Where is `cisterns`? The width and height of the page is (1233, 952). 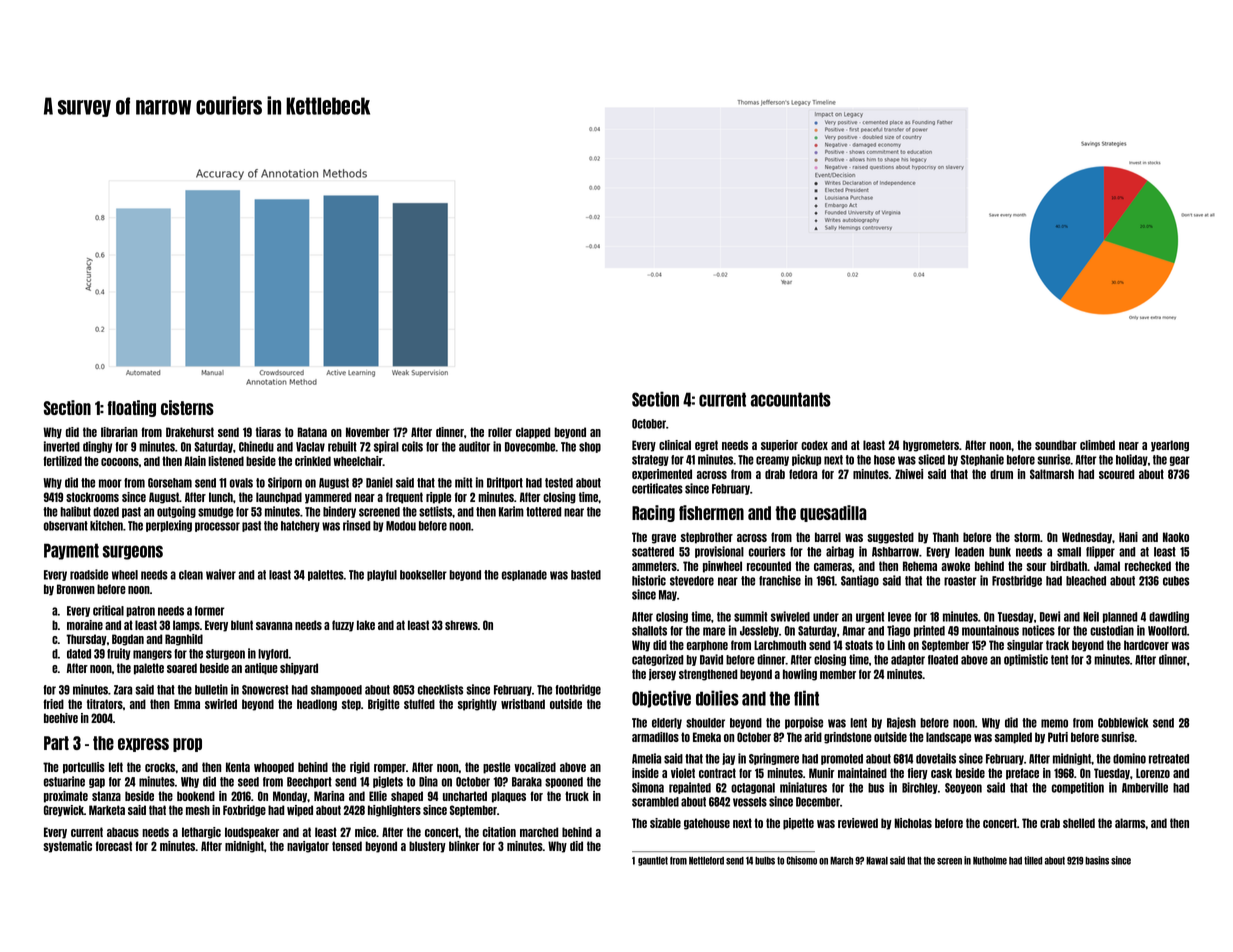 cisterns is located at coordinates (187, 407).
